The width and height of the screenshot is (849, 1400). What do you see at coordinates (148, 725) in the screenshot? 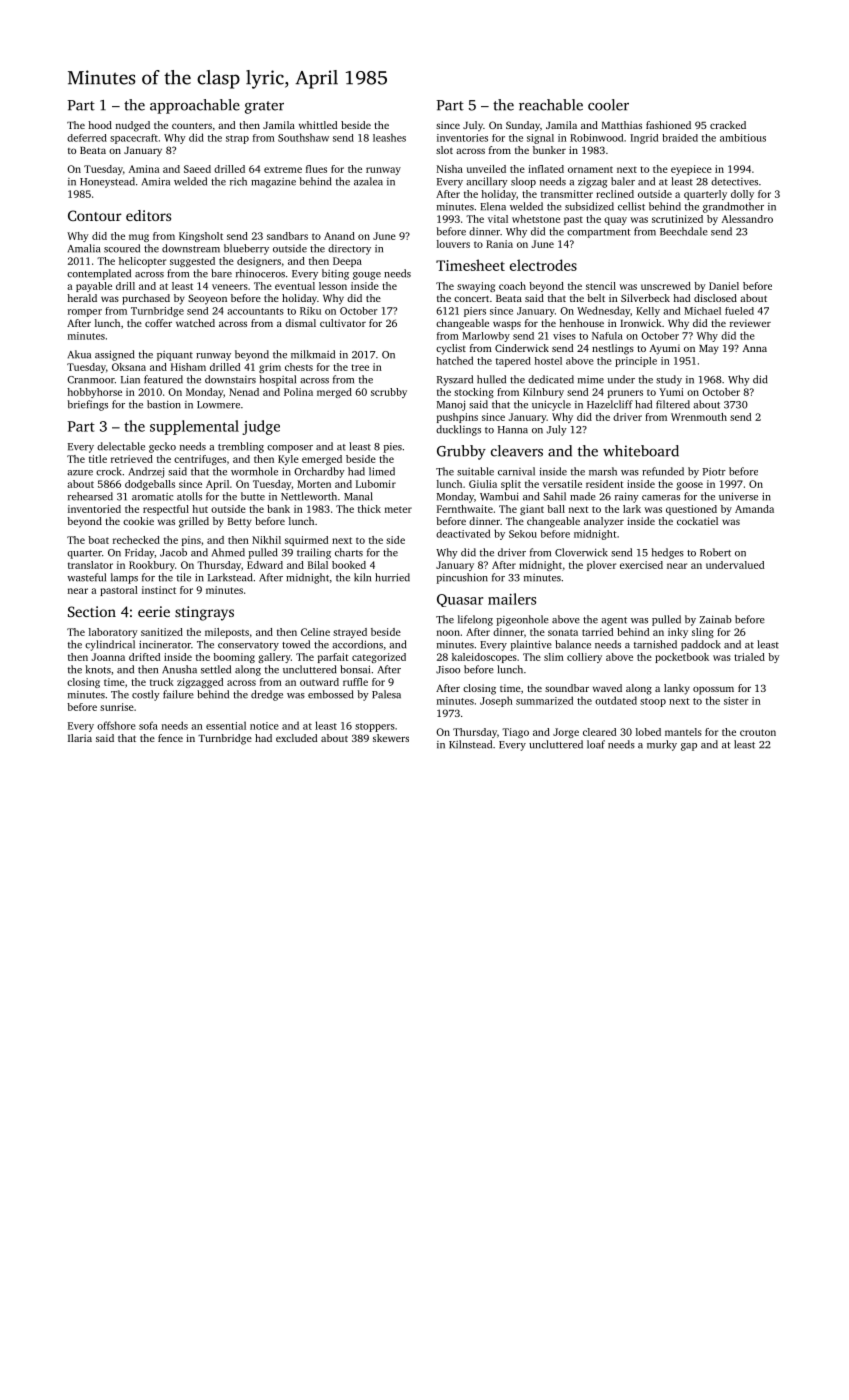
I see `sofa` at bounding box center [148, 725].
